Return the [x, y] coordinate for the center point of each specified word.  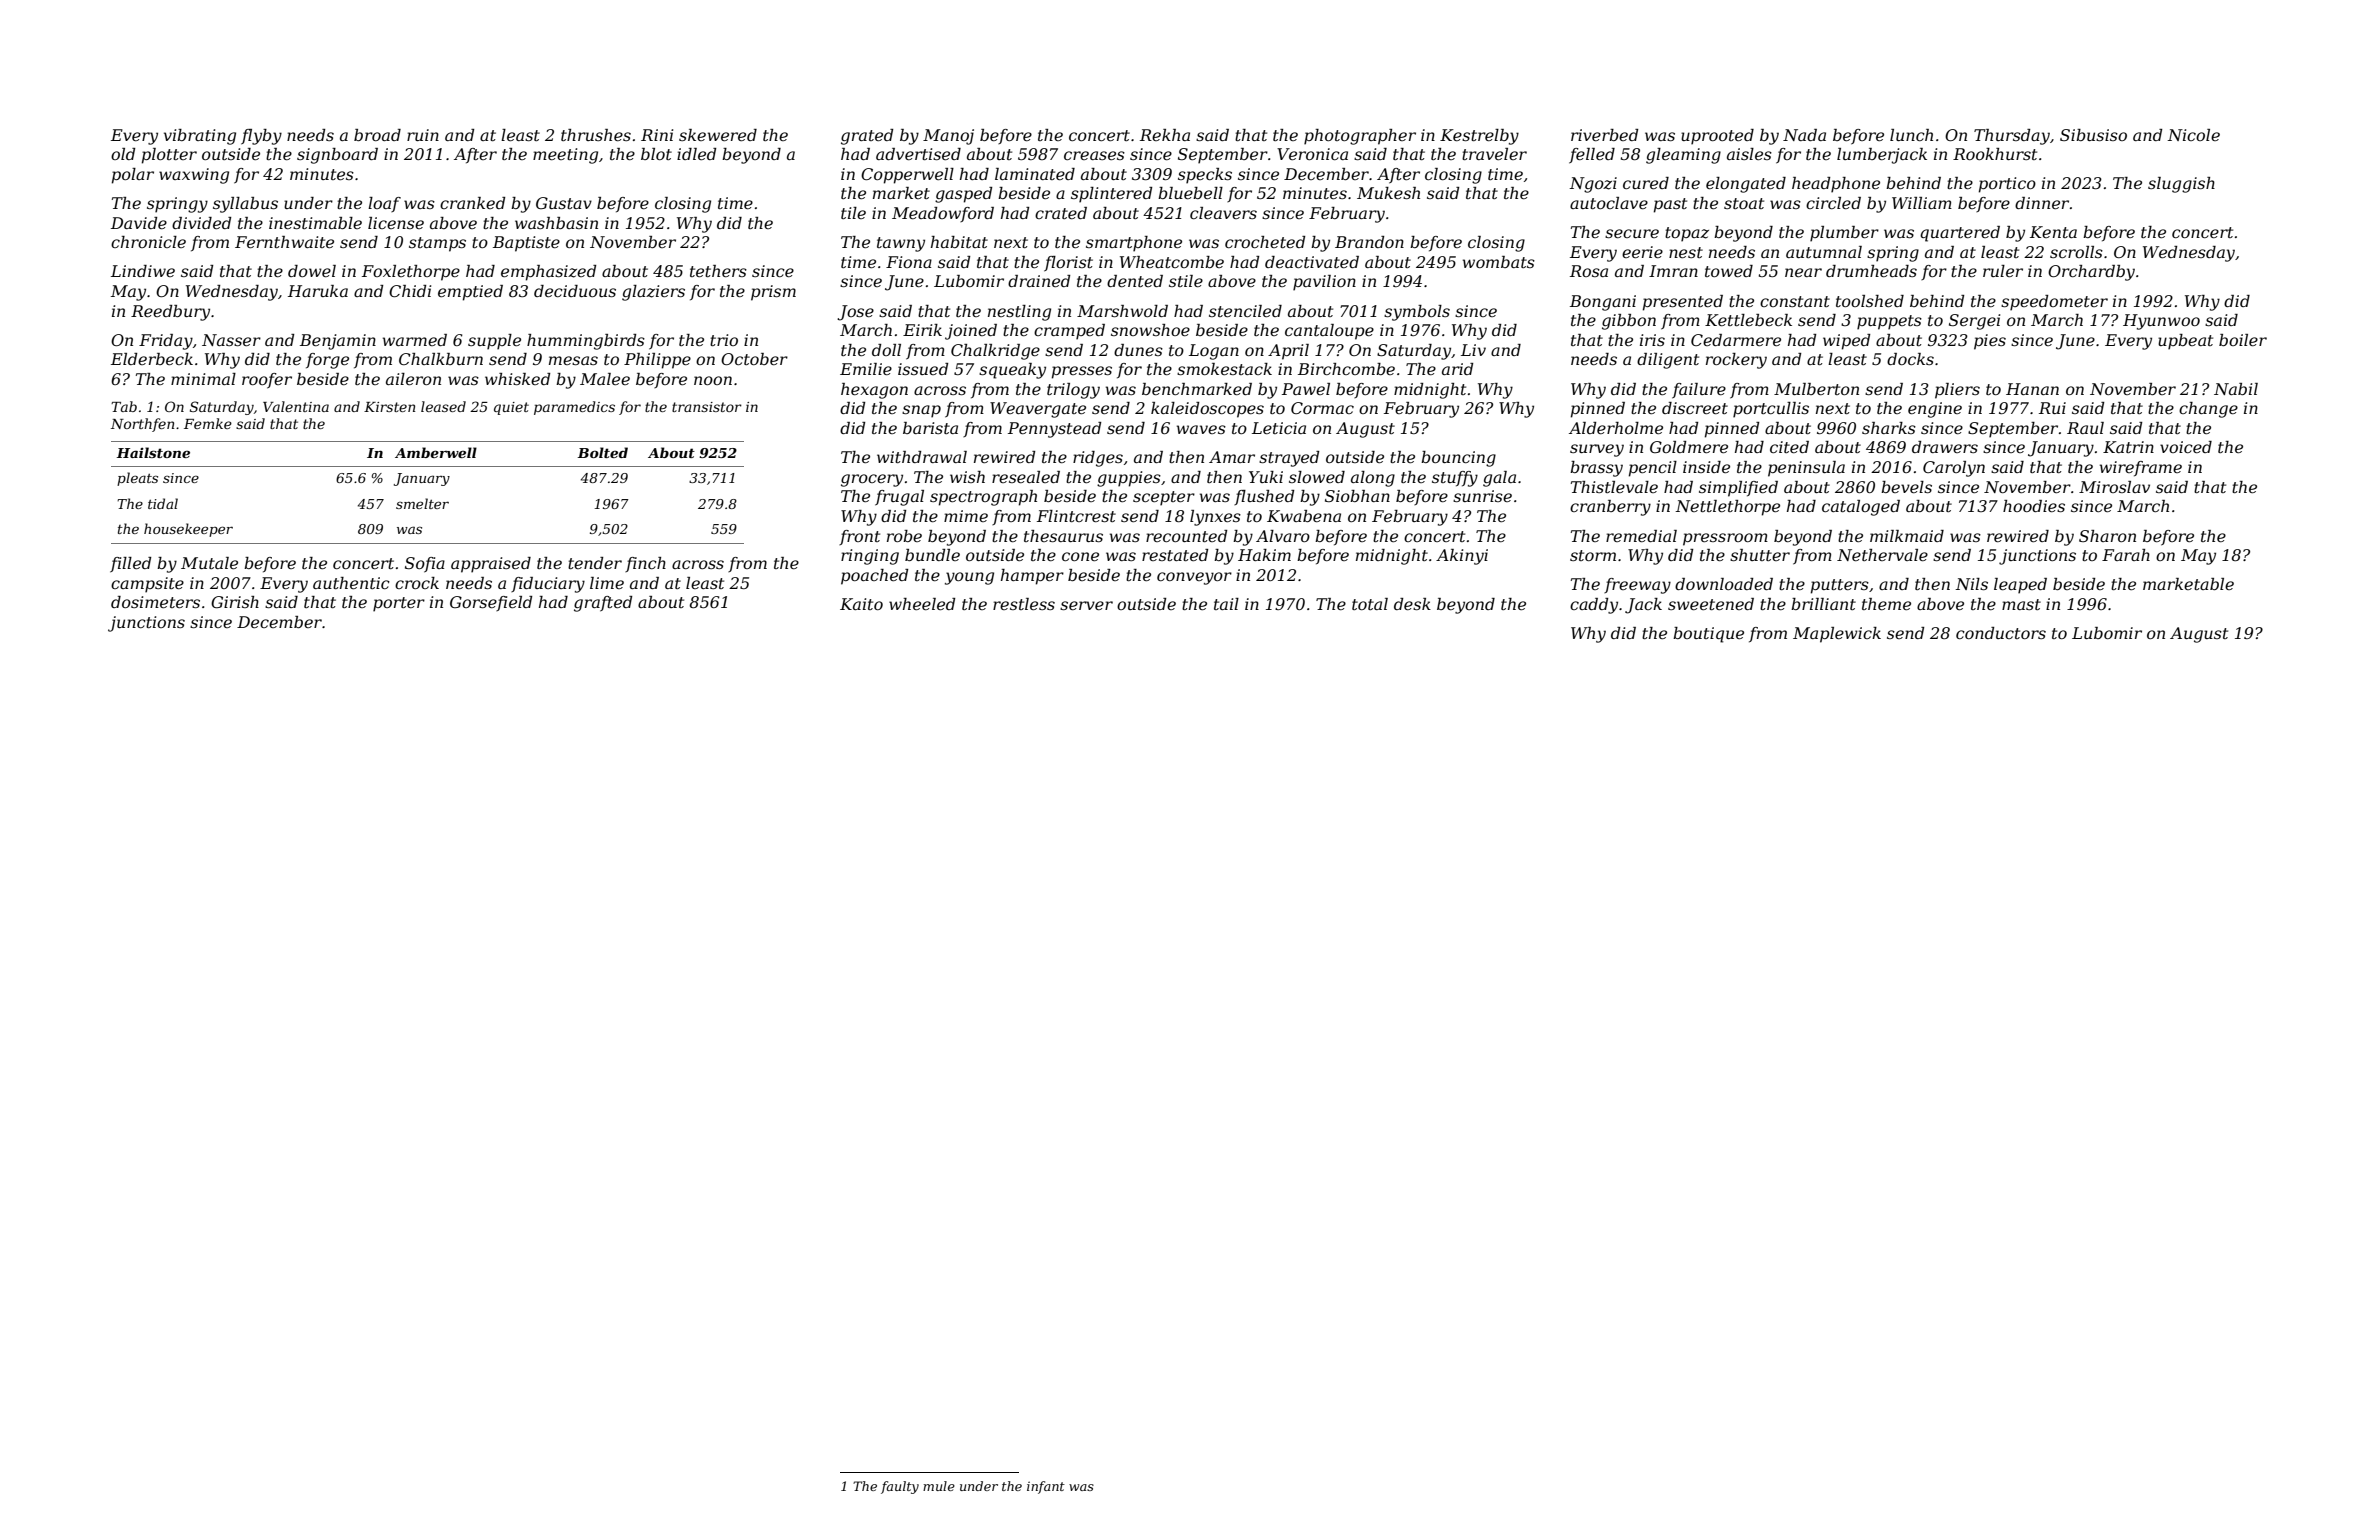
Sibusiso [2093, 135]
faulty [900, 1487]
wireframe [2141, 469]
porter [399, 604]
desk [1412, 604]
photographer [1360, 137]
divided [201, 223]
